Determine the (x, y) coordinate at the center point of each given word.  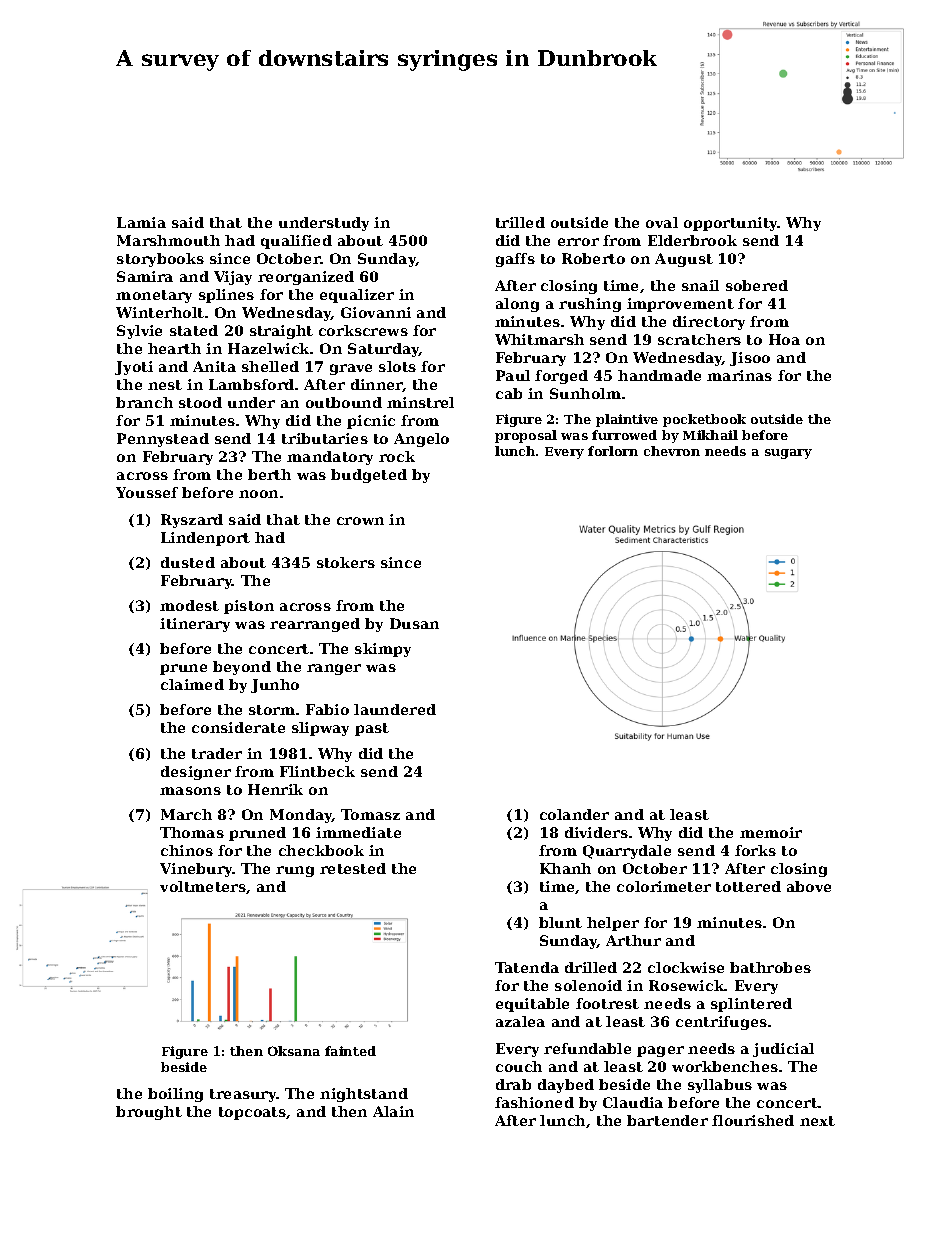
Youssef (147, 492)
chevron (672, 451)
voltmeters (203, 886)
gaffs (515, 260)
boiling (175, 1095)
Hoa (784, 339)
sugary (788, 454)
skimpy (383, 650)
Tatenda (527, 967)
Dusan (414, 623)
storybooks (160, 260)
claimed (192, 684)
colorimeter (664, 886)
